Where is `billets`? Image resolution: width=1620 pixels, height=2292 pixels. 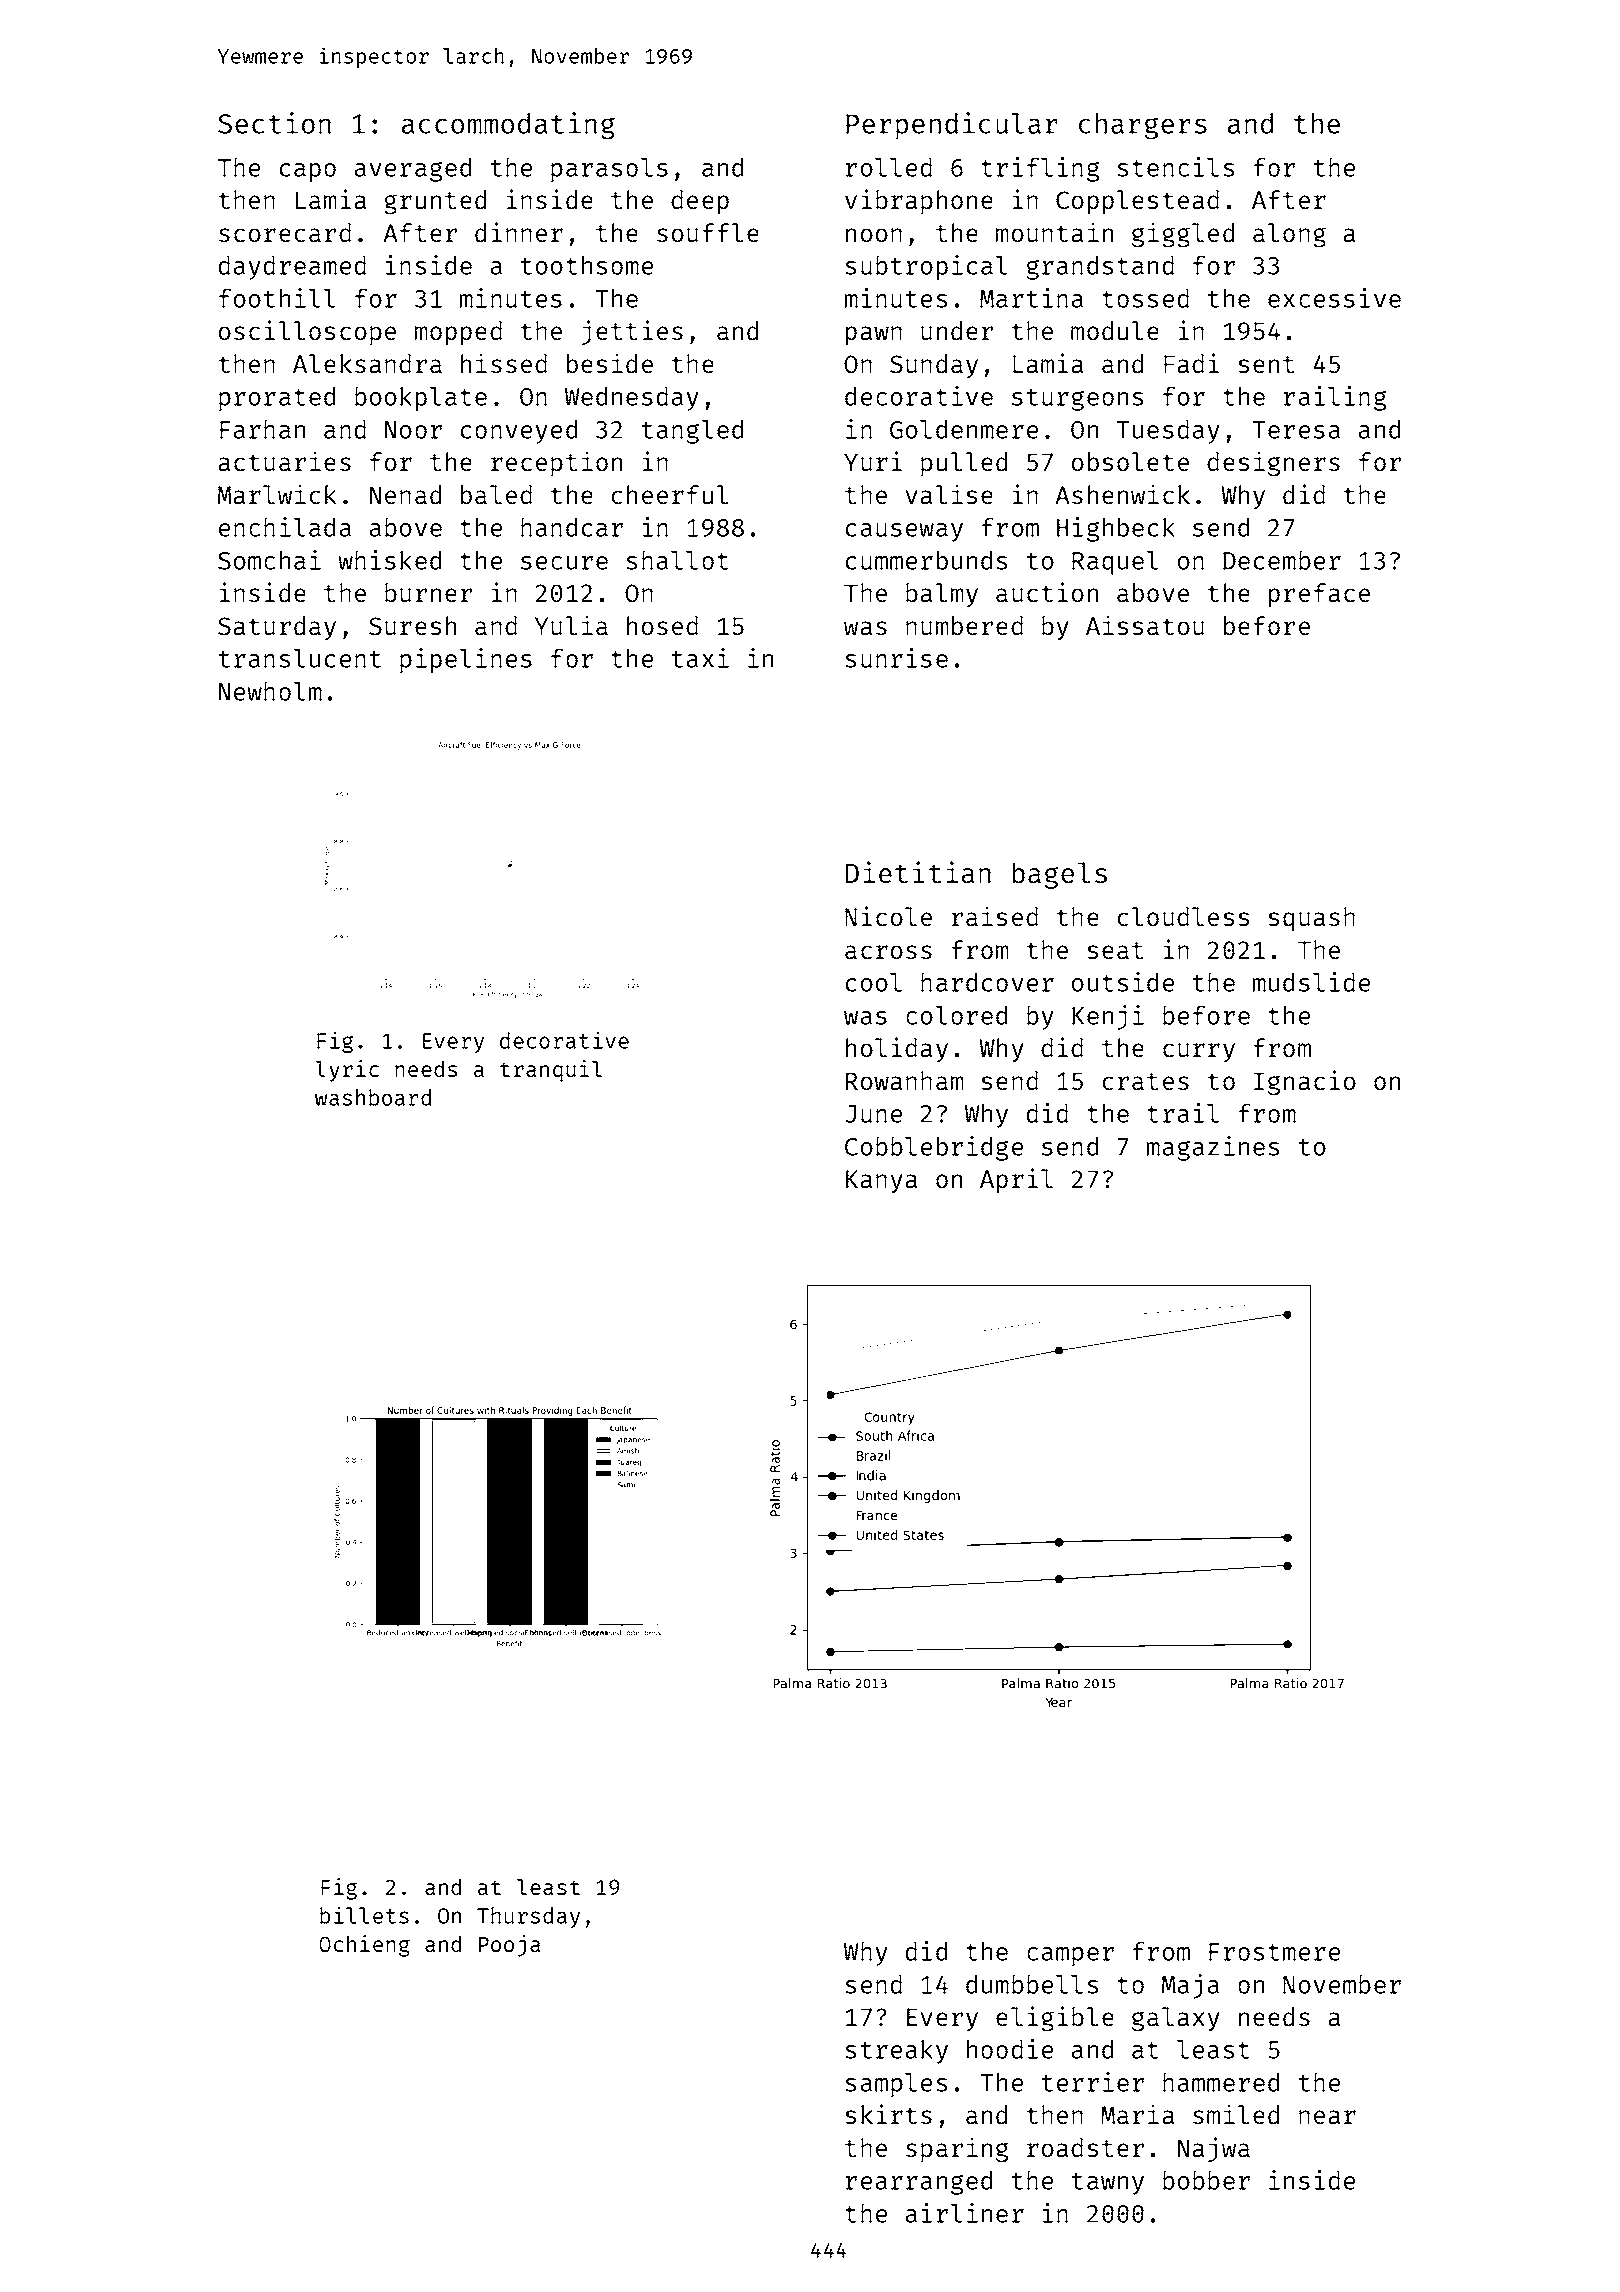 billets is located at coordinates (364, 1915).
